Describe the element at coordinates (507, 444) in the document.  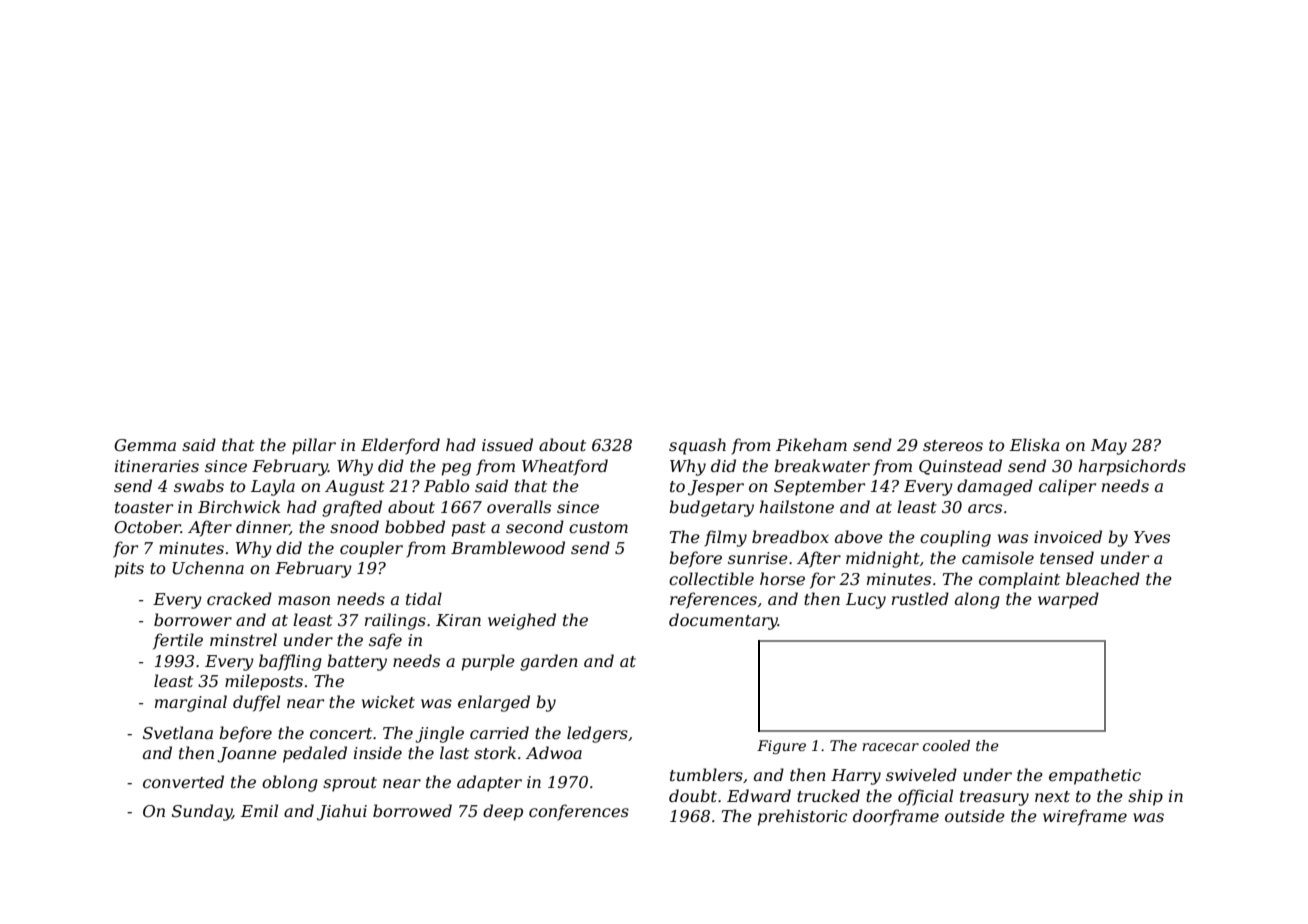
I see `issued` at that location.
